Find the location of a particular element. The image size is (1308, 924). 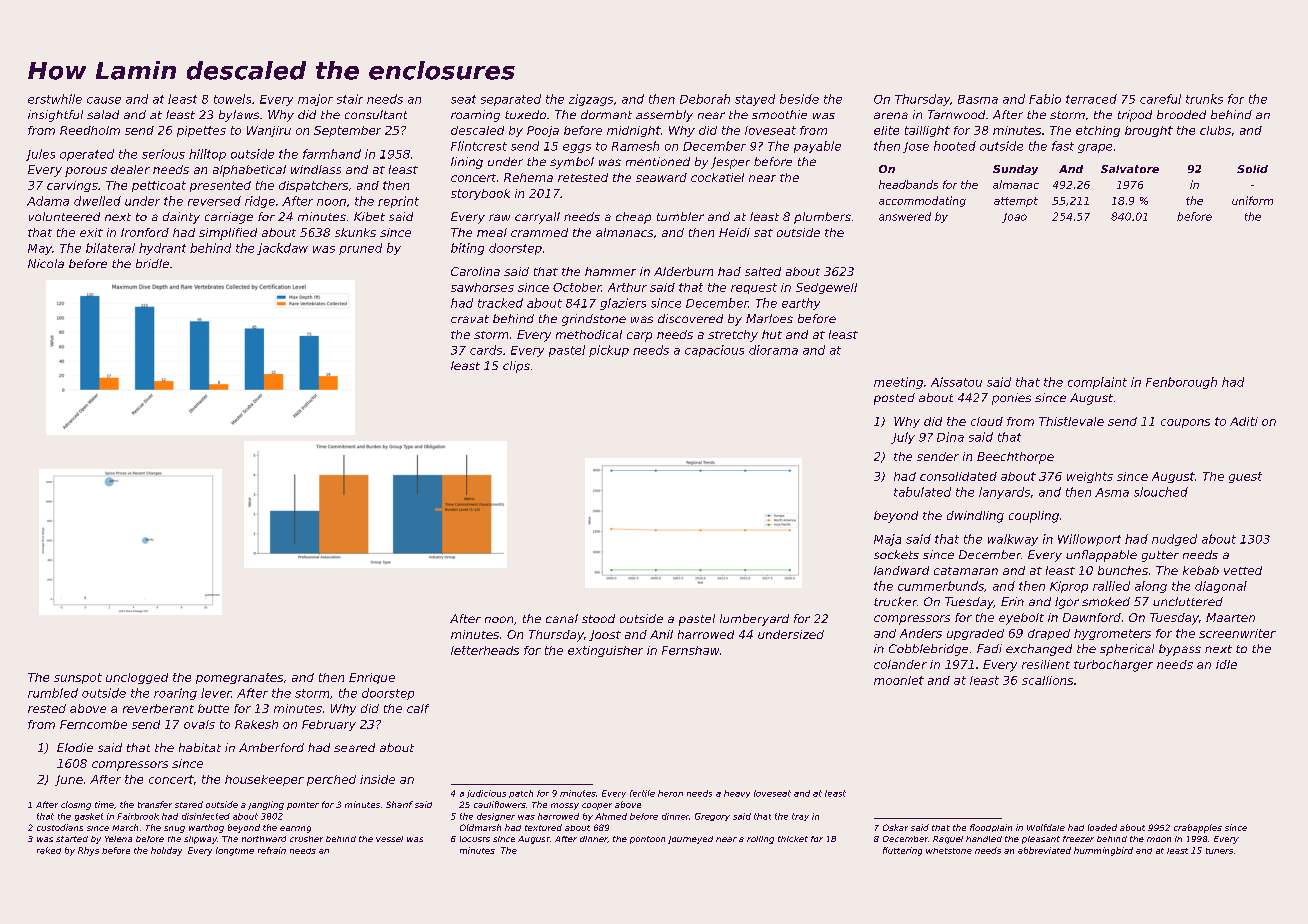

uniform is located at coordinates (1252, 200).
